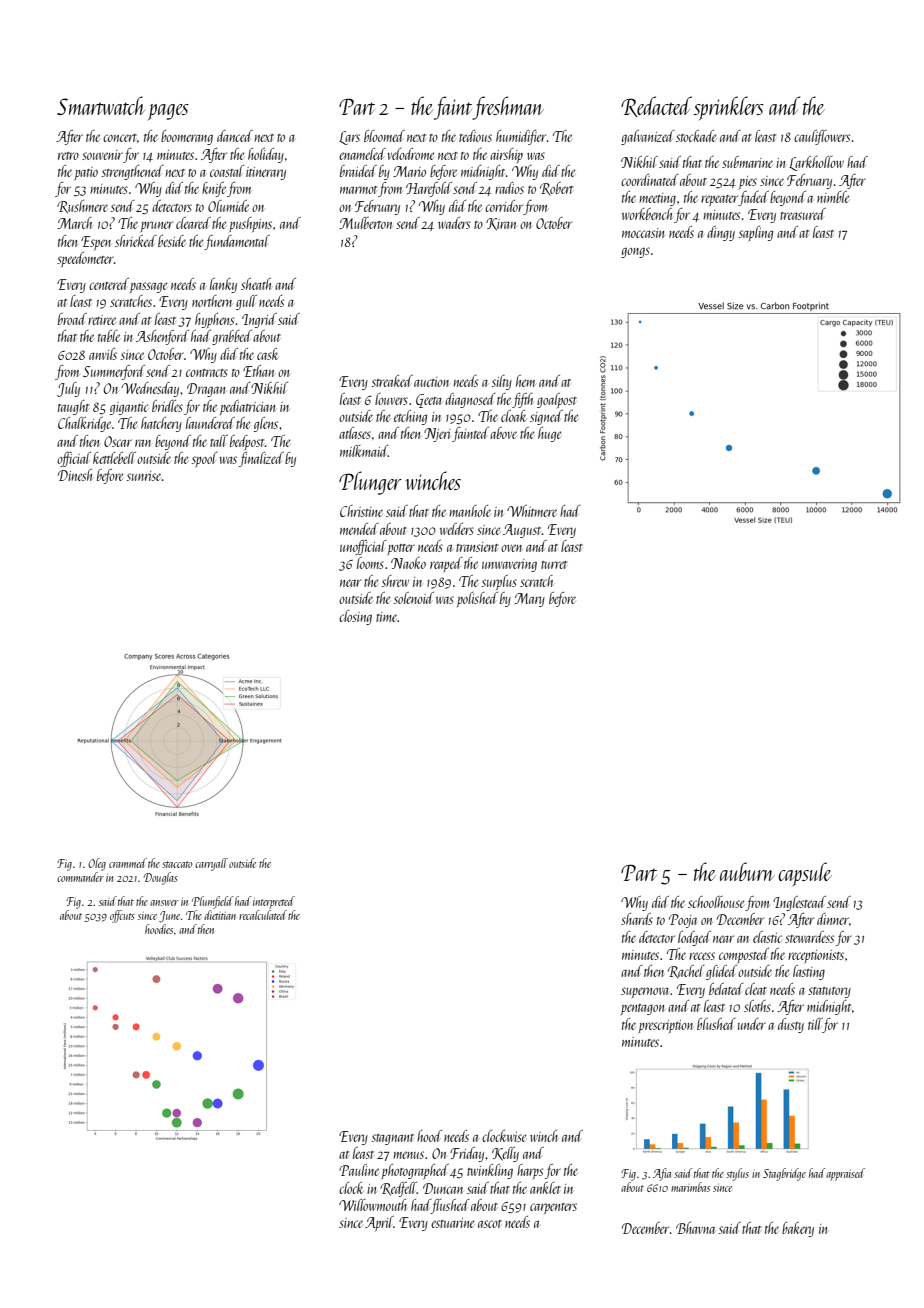 The width and height of the screenshot is (924, 1308). I want to click on carryall, so click(211, 864).
